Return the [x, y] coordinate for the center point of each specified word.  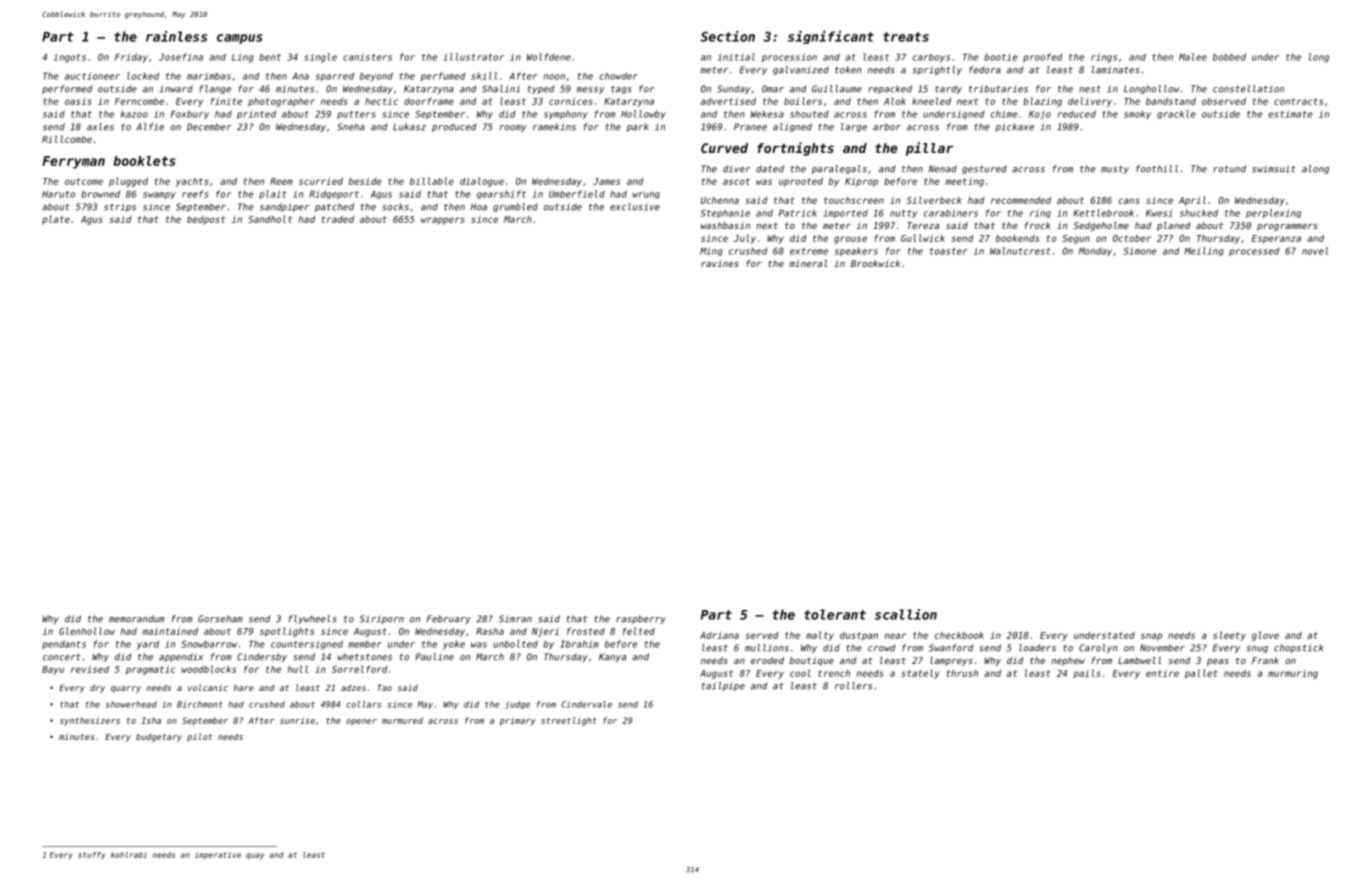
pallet [1201, 674]
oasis [78, 101]
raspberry [641, 619]
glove [1265, 636]
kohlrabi [129, 855]
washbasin [725, 225]
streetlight [569, 721]
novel [1315, 251]
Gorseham [220, 619]
